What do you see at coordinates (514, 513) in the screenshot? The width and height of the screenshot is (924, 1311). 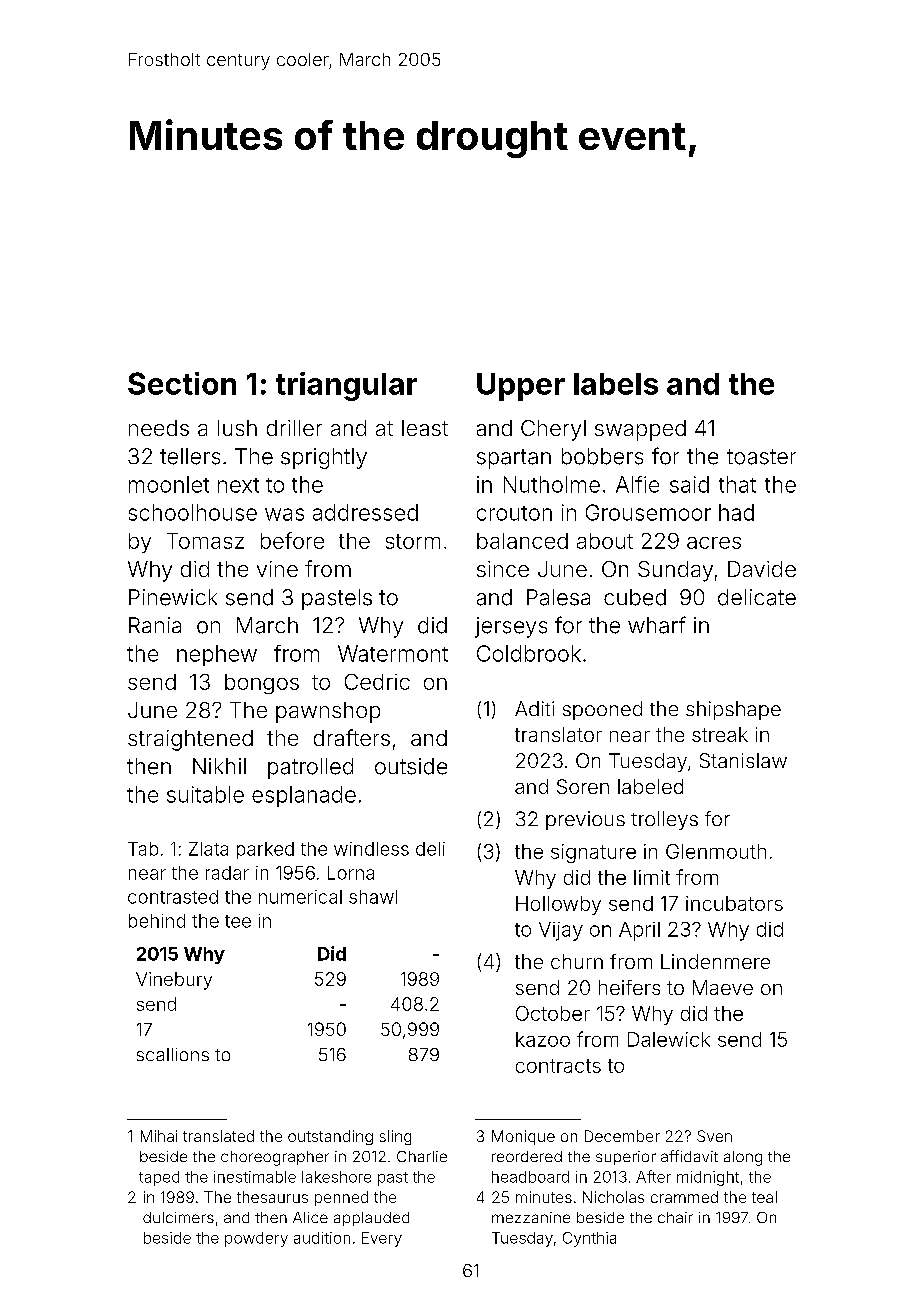 I see `crouton` at bounding box center [514, 513].
